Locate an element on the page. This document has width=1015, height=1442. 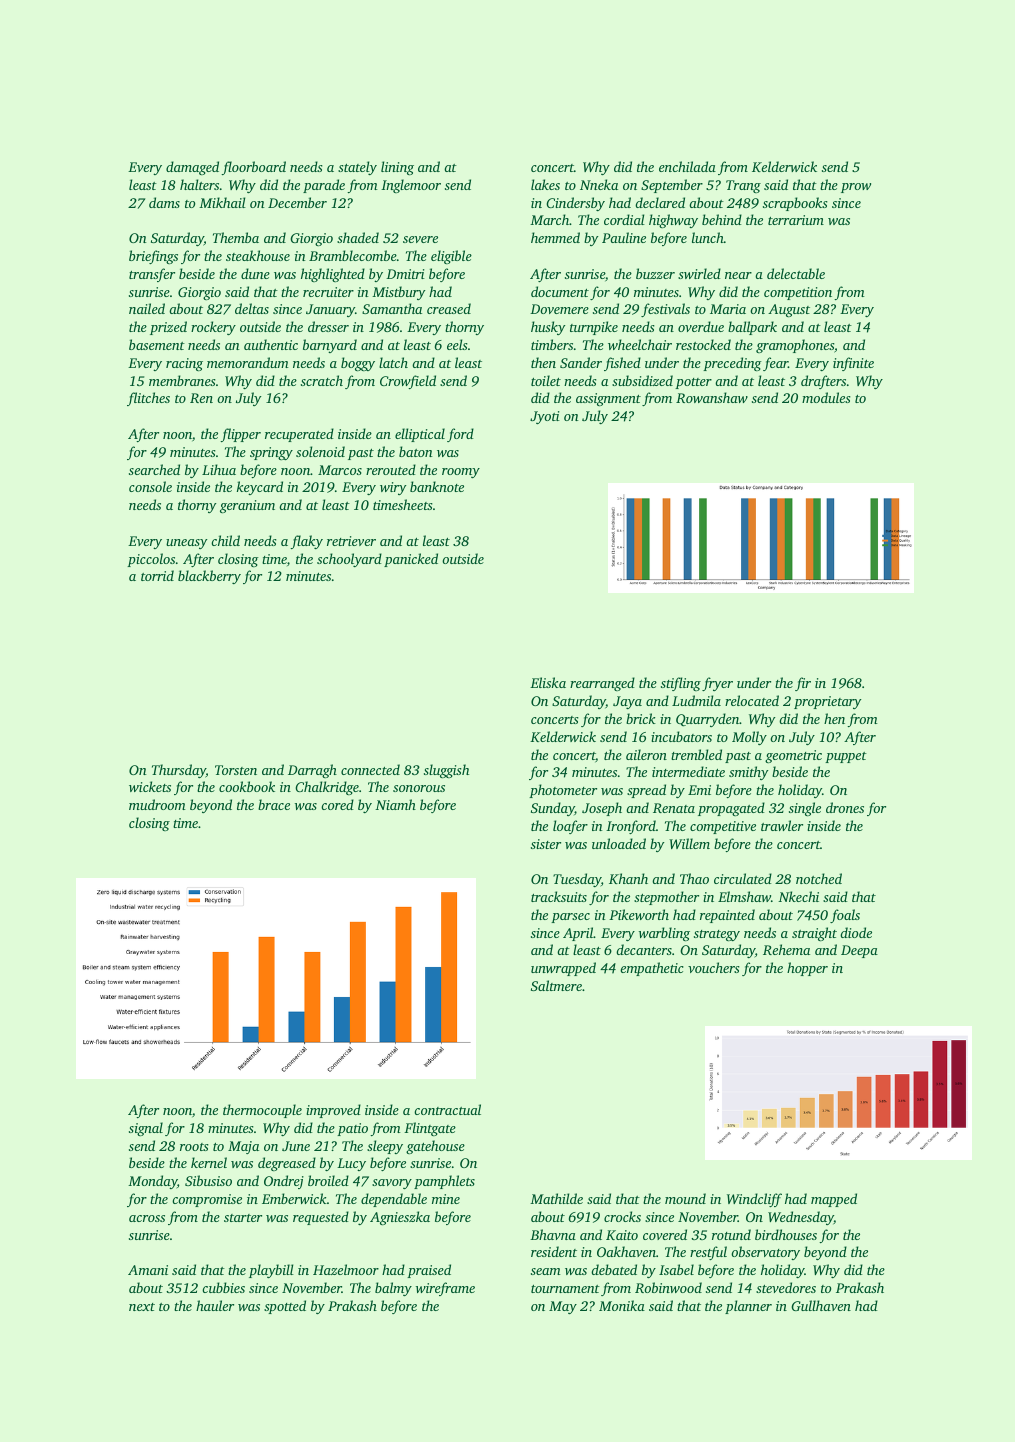
brace is located at coordinates (274, 804).
